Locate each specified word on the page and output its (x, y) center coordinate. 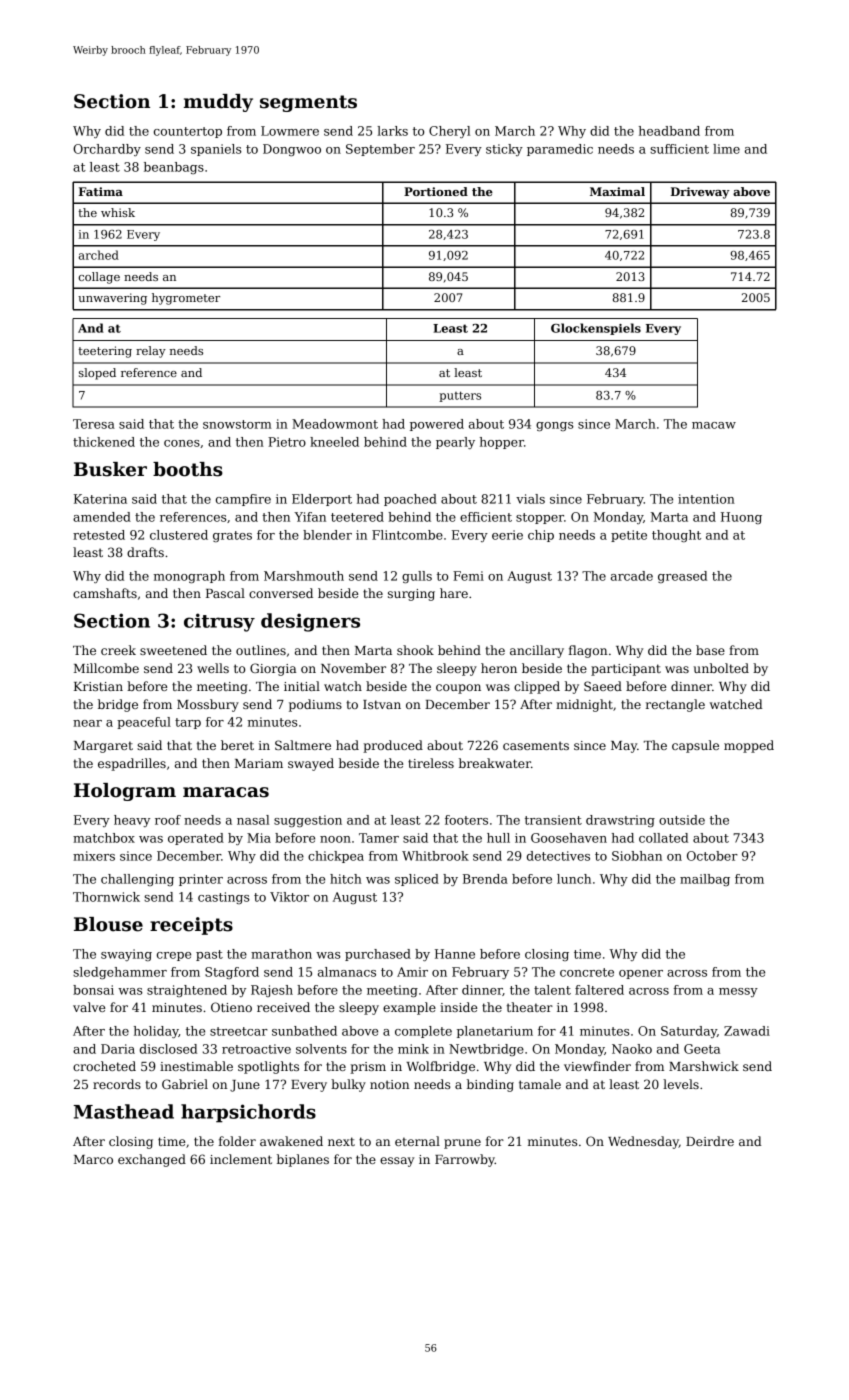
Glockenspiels (596, 329)
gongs (554, 426)
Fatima (101, 191)
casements (536, 745)
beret (237, 745)
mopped (749, 746)
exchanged (152, 1160)
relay (151, 352)
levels (681, 1084)
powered (437, 425)
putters (460, 396)
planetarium (495, 1032)
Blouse (108, 924)
